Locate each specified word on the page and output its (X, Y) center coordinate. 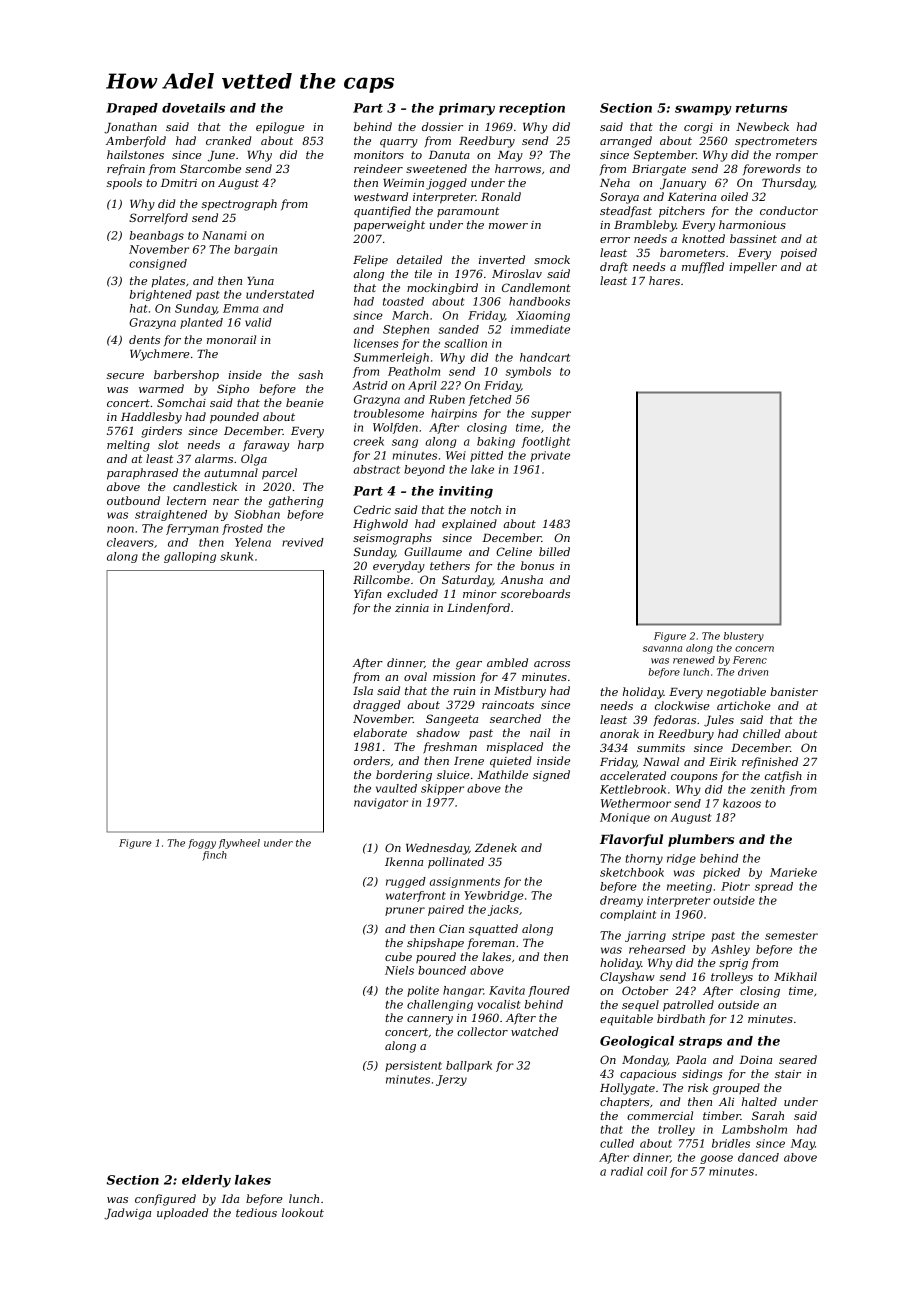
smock (552, 259)
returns (761, 108)
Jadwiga (127, 1214)
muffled (703, 267)
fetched (490, 400)
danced (758, 1157)
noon (120, 529)
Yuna (260, 281)
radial (627, 1171)
